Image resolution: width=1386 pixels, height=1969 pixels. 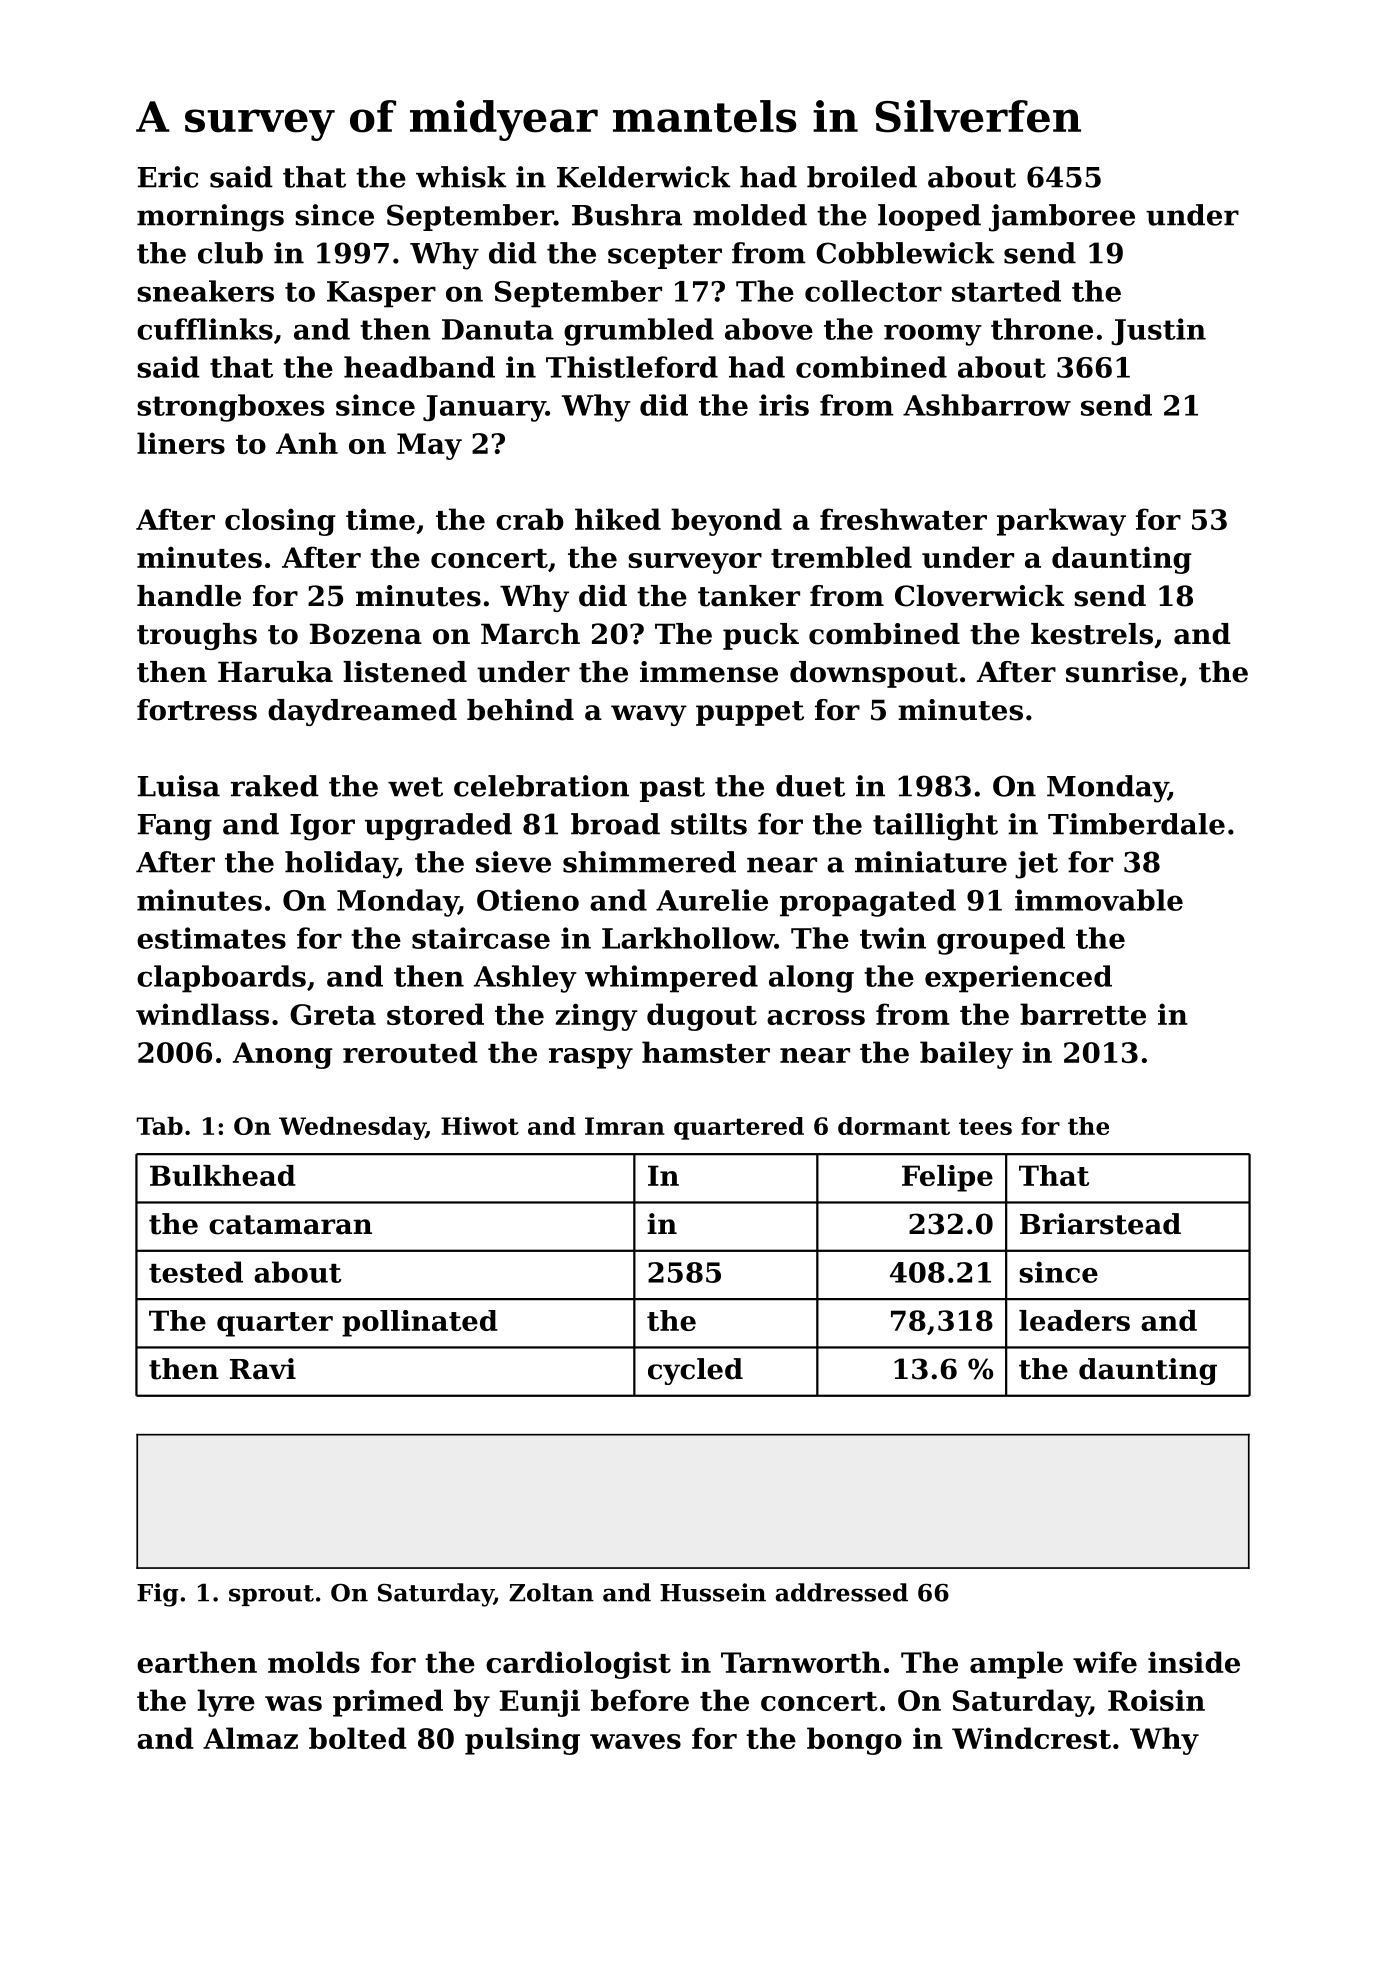 I want to click on inside, so click(x=1194, y=1662).
